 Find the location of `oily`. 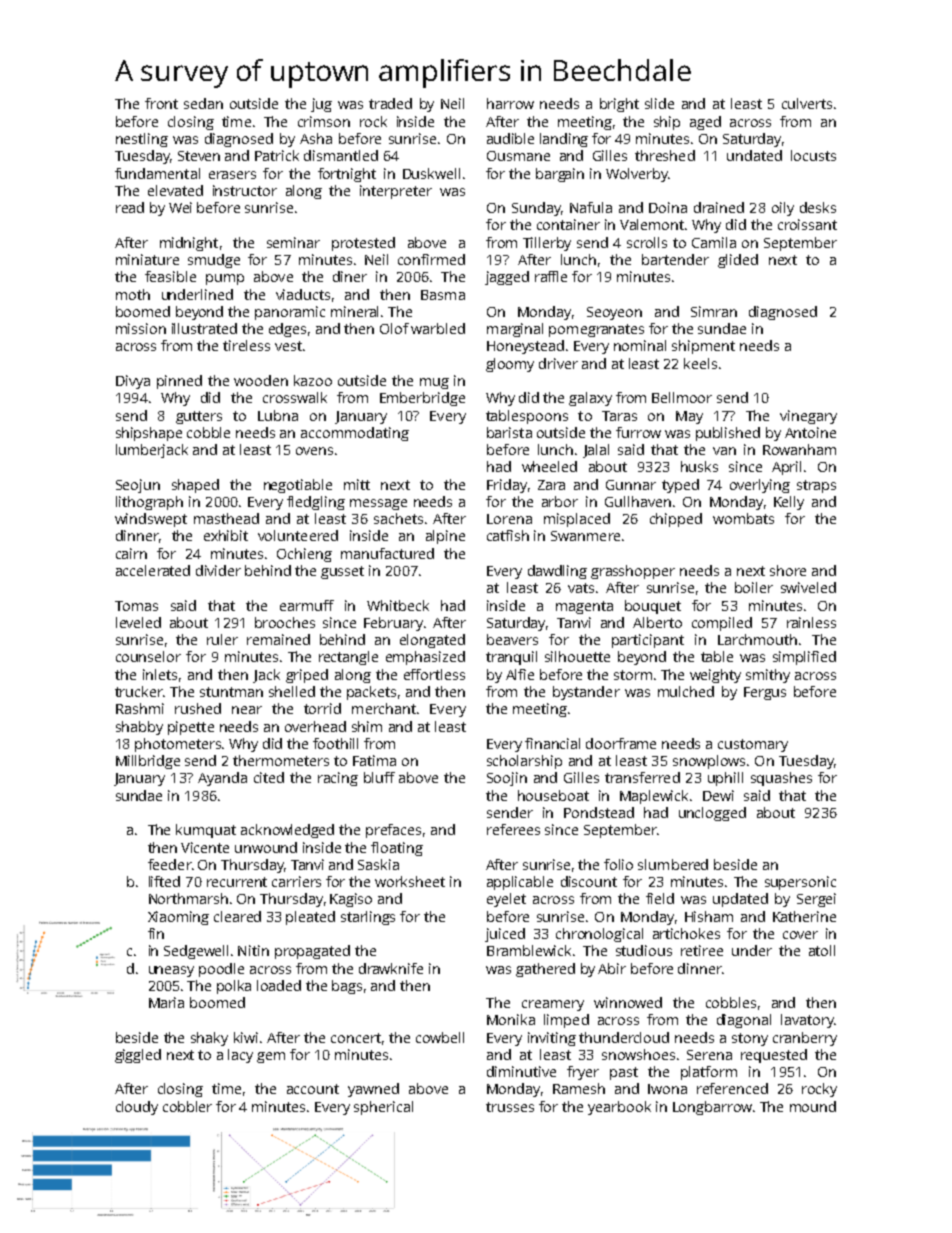

oily is located at coordinates (783, 209).
